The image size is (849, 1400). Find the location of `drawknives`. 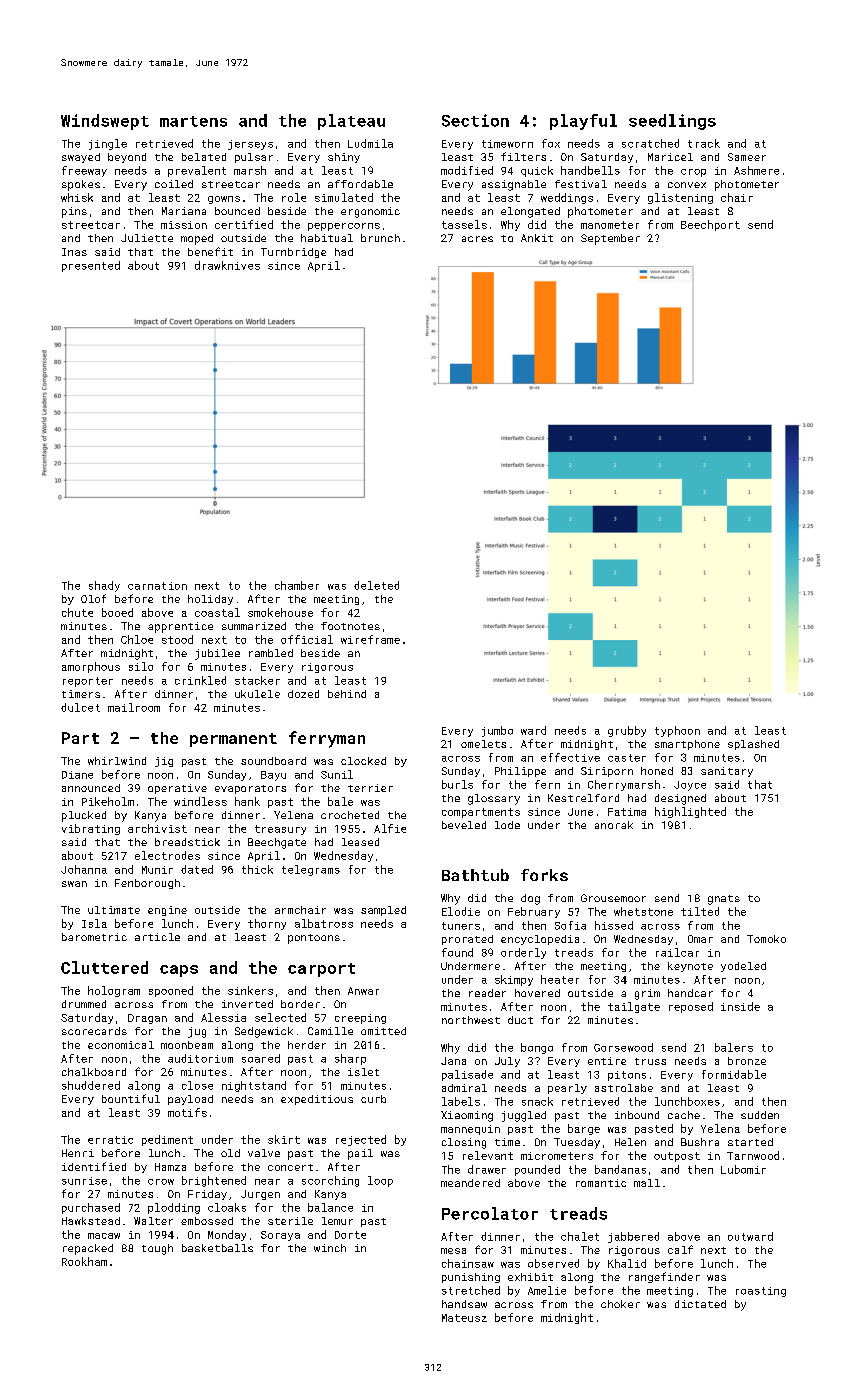

drawknives is located at coordinates (227, 265).
